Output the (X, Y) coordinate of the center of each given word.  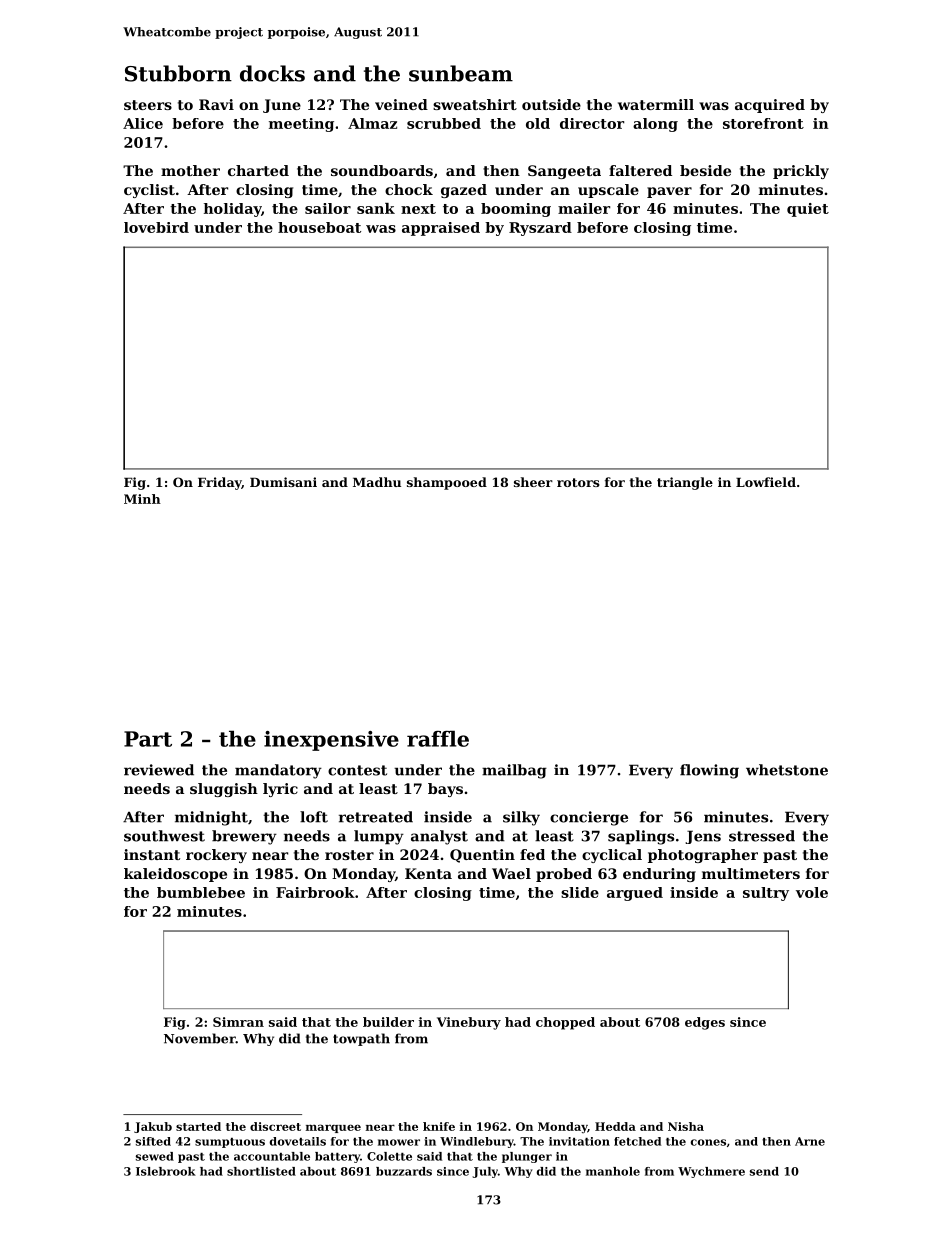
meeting (301, 125)
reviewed (159, 770)
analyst (439, 837)
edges (705, 1023)
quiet (808, 210)
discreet (275, 1126)
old (538, 123)
